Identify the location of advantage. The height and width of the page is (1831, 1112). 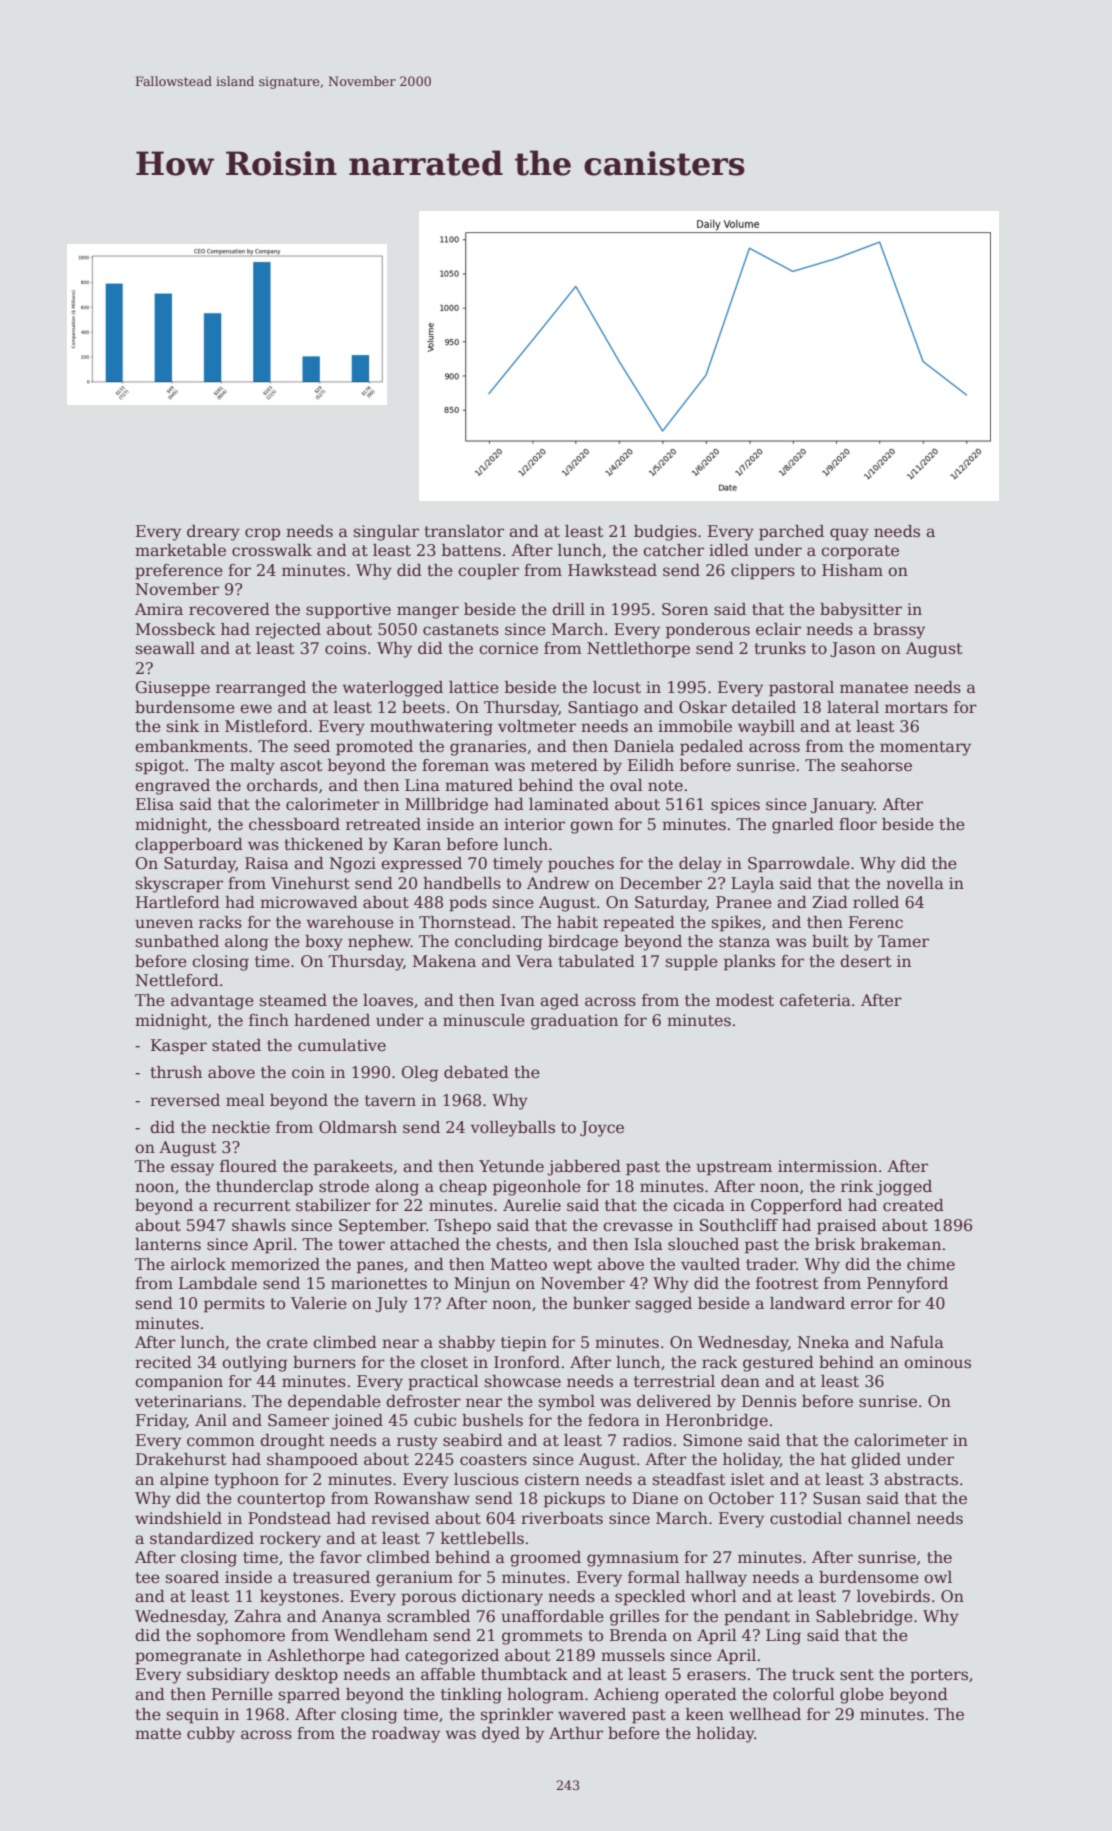
(212, 1002).
